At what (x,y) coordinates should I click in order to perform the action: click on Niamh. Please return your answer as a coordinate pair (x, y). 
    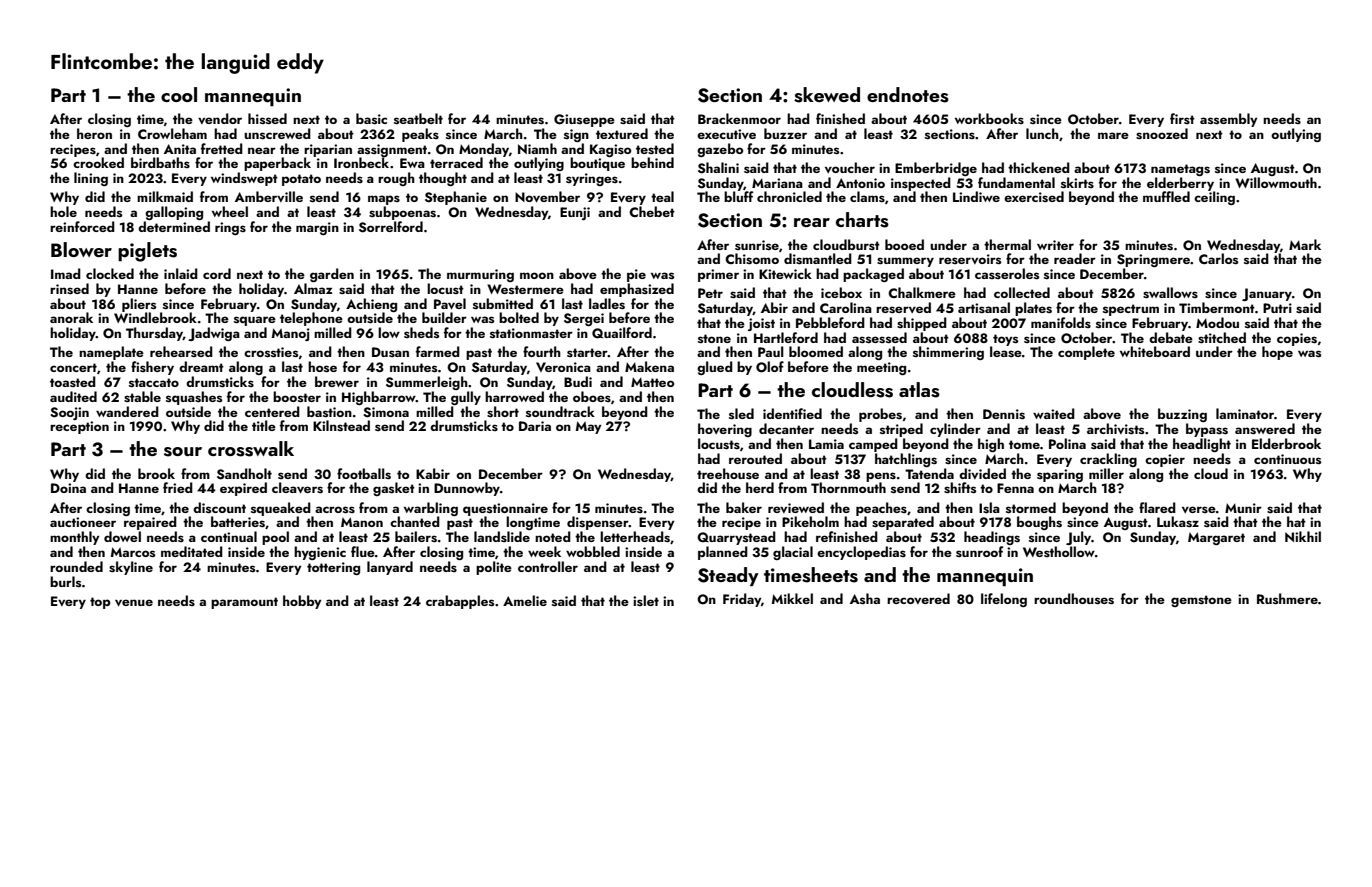
    Looking at the image, I should click on (537, 148).
